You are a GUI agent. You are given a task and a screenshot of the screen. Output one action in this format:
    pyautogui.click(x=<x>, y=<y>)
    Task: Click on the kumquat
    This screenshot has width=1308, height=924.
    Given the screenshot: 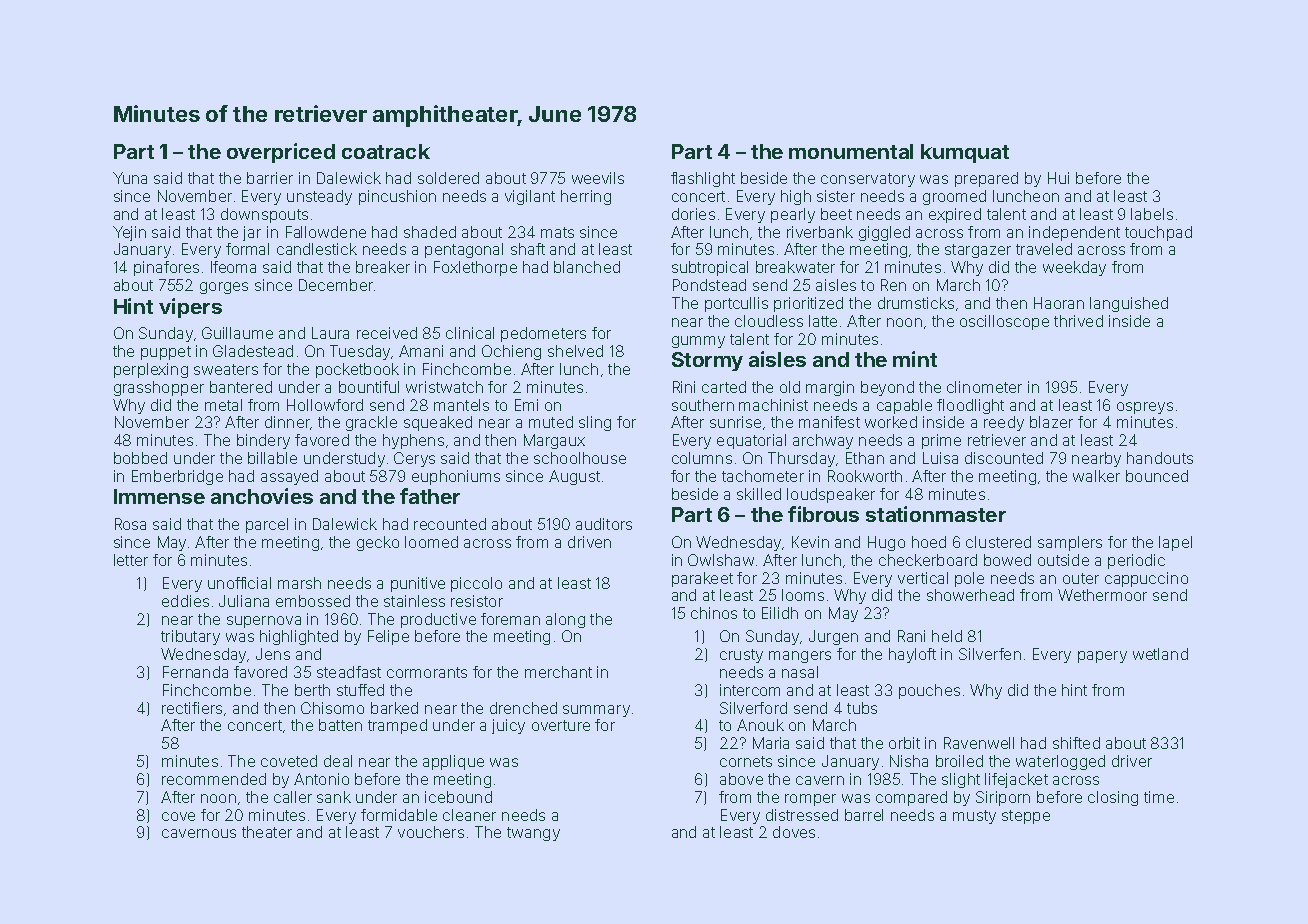 What is the action you would take?
    pyautogui.click(x=965, y=153)
